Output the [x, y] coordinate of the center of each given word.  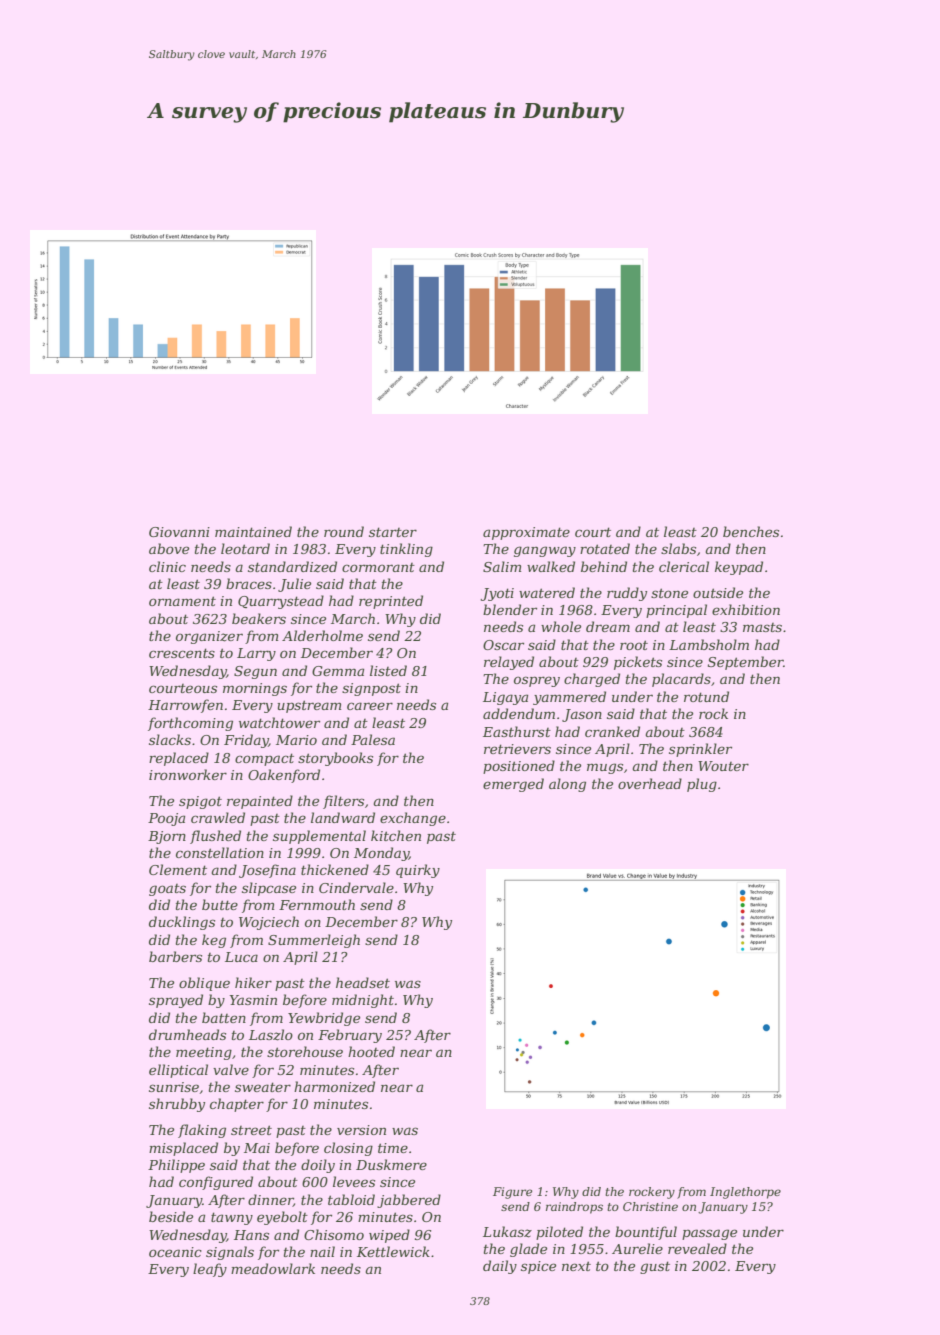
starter [393, 532]
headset [363, 982]
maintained [253, 531]
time [393, 1148]
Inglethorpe [745, 1193]
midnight [363, 1001]
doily [318, 1166]
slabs [678, 548]
